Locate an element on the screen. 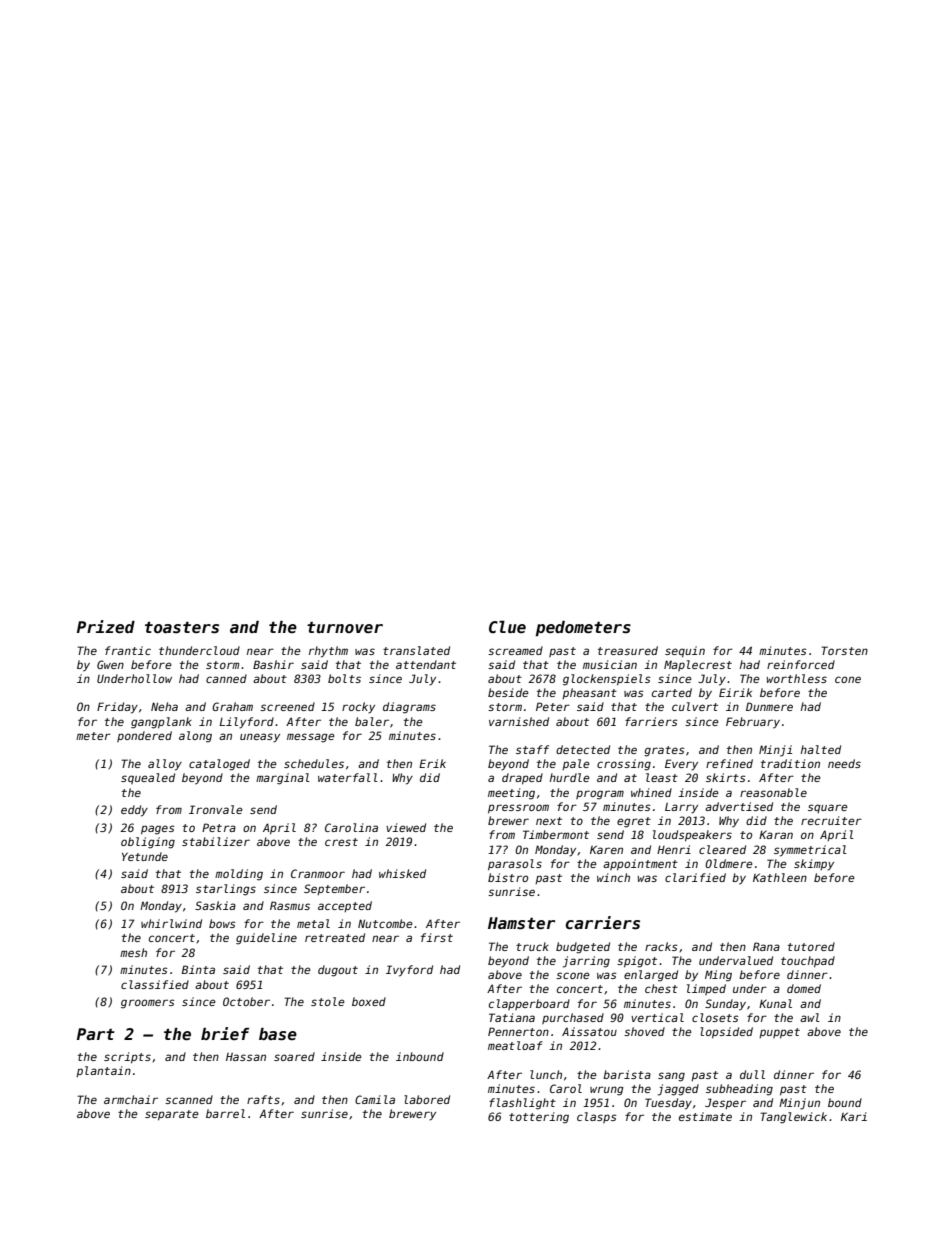  tottering is located at coordinates (539, 1118).
